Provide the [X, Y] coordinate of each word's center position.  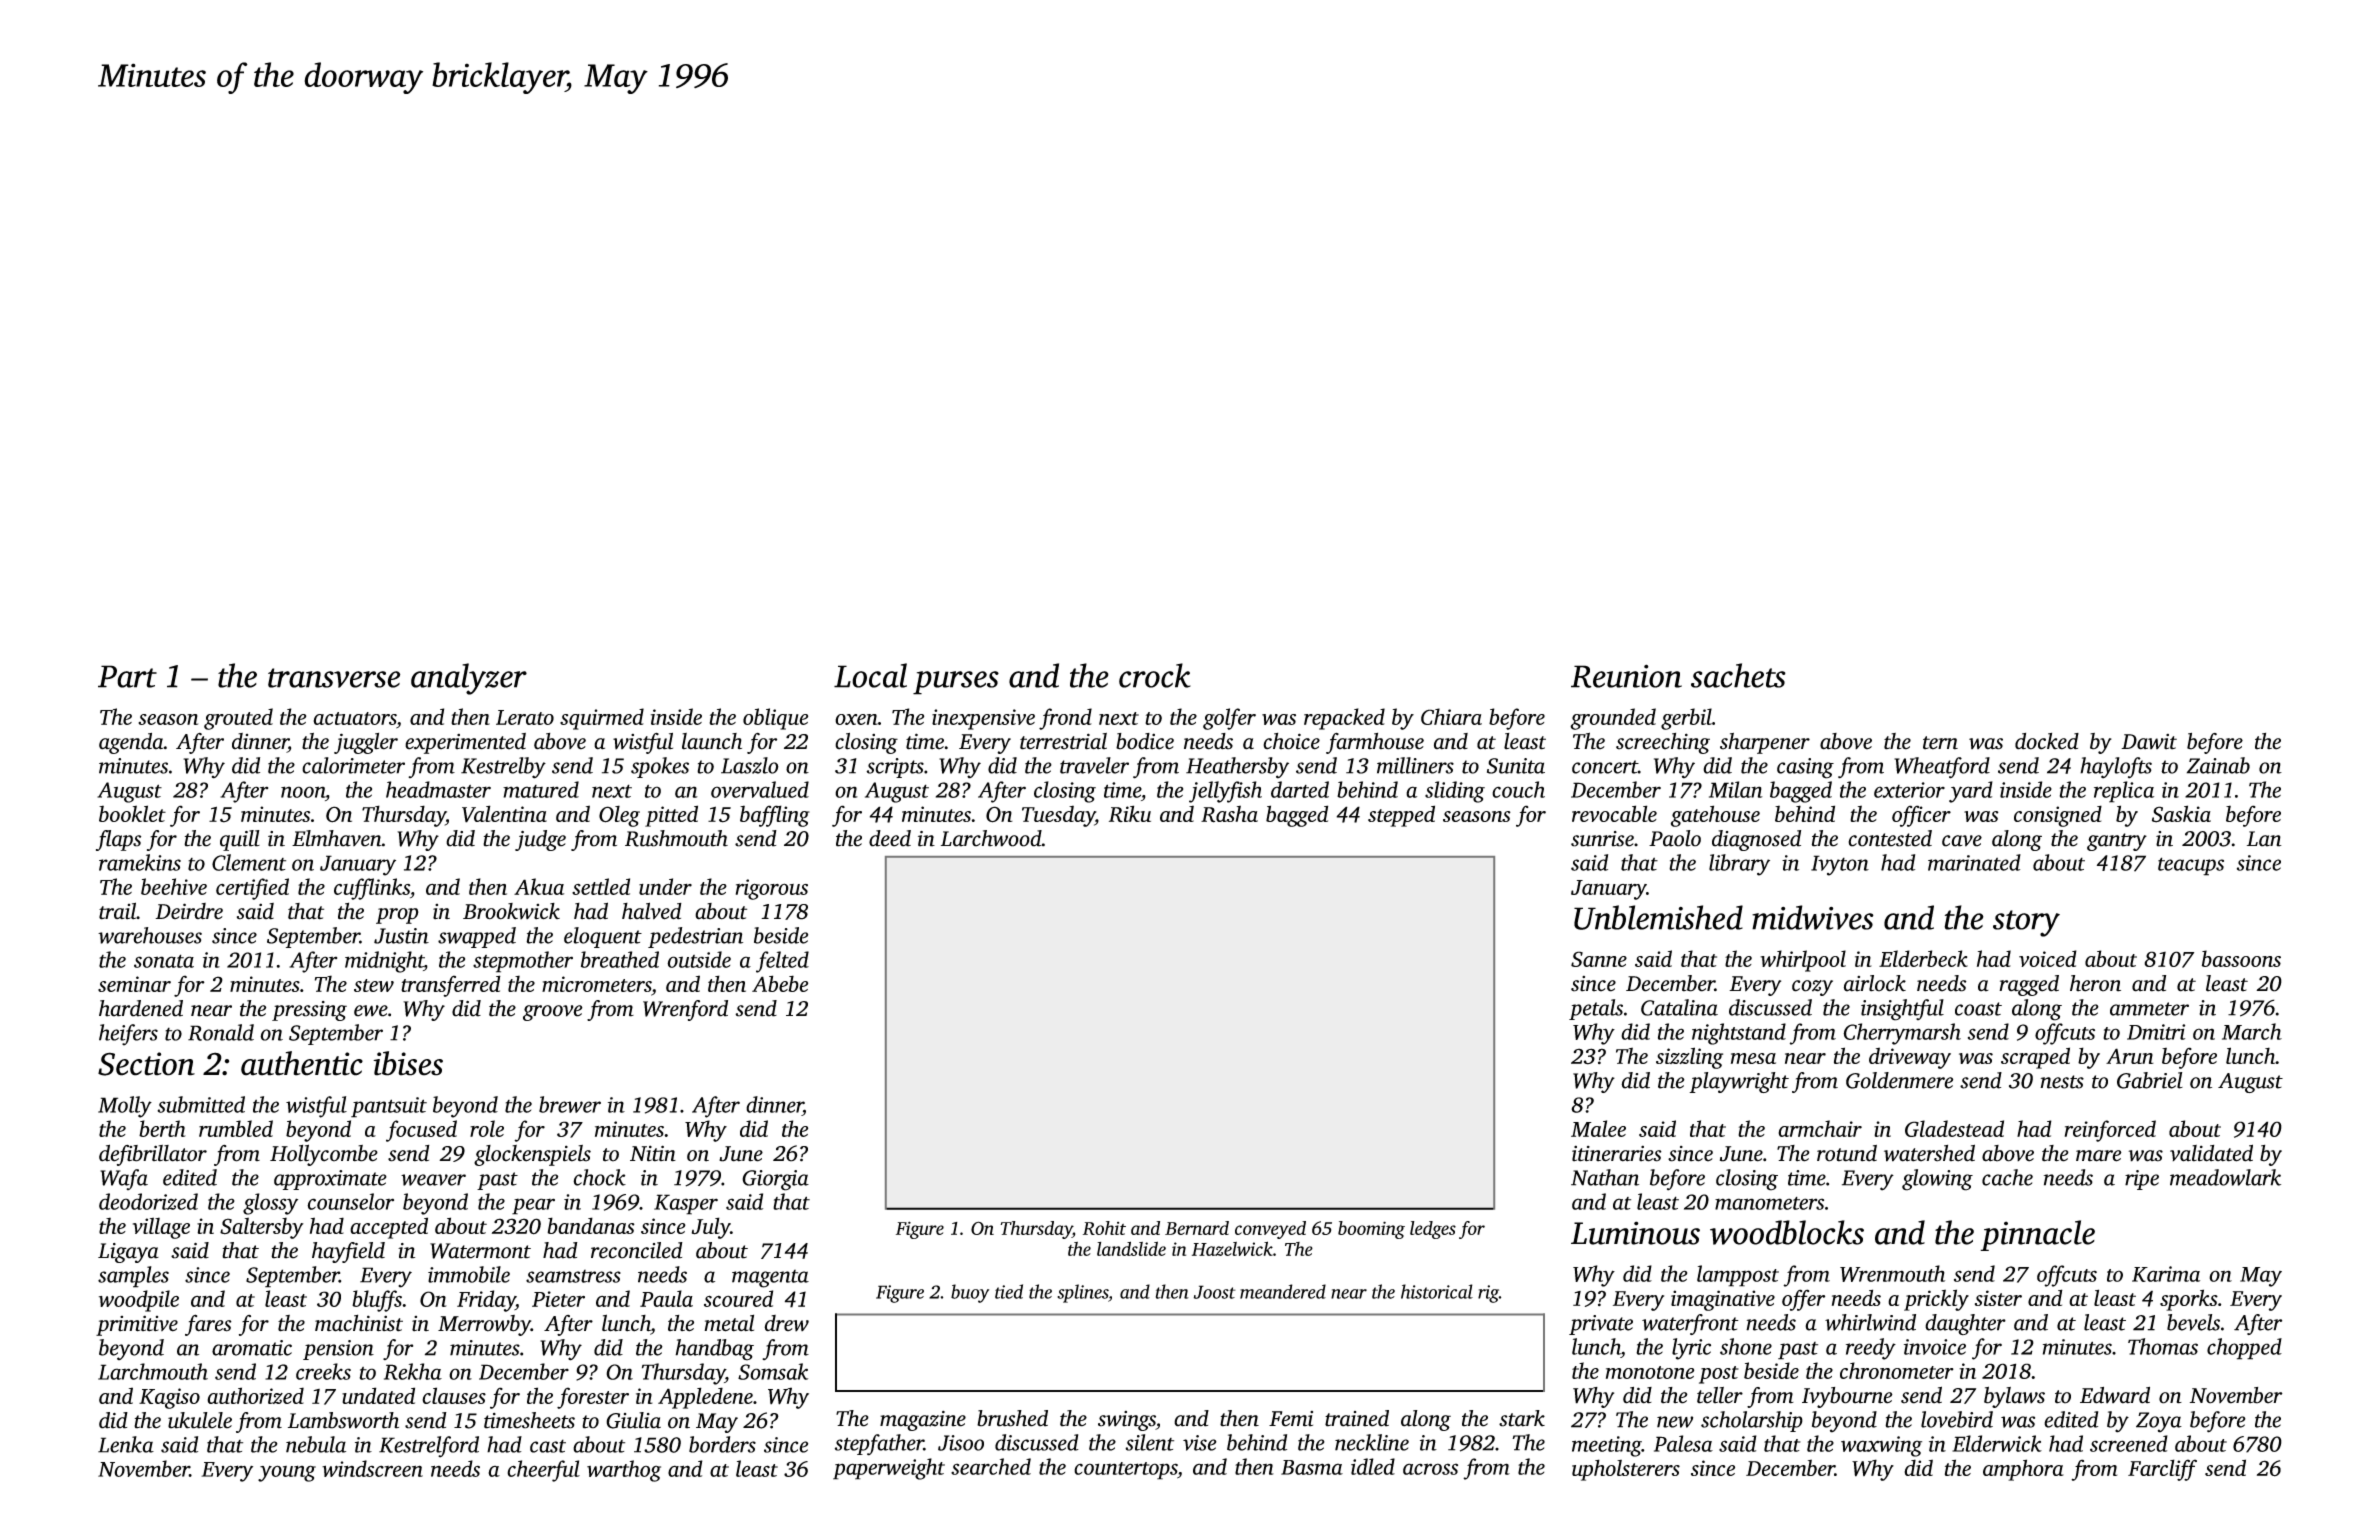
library [1739, 865]
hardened [141, 1008]
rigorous [772, 889]
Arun [2130, 1056]
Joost [1215, 1292]
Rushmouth [676, 838]
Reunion [1626, 676]
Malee [1598, 1128]
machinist [359, 1323]
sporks [2189, 1300]
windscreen [372, 1468]
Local [870, 675]
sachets [1738, 675]
